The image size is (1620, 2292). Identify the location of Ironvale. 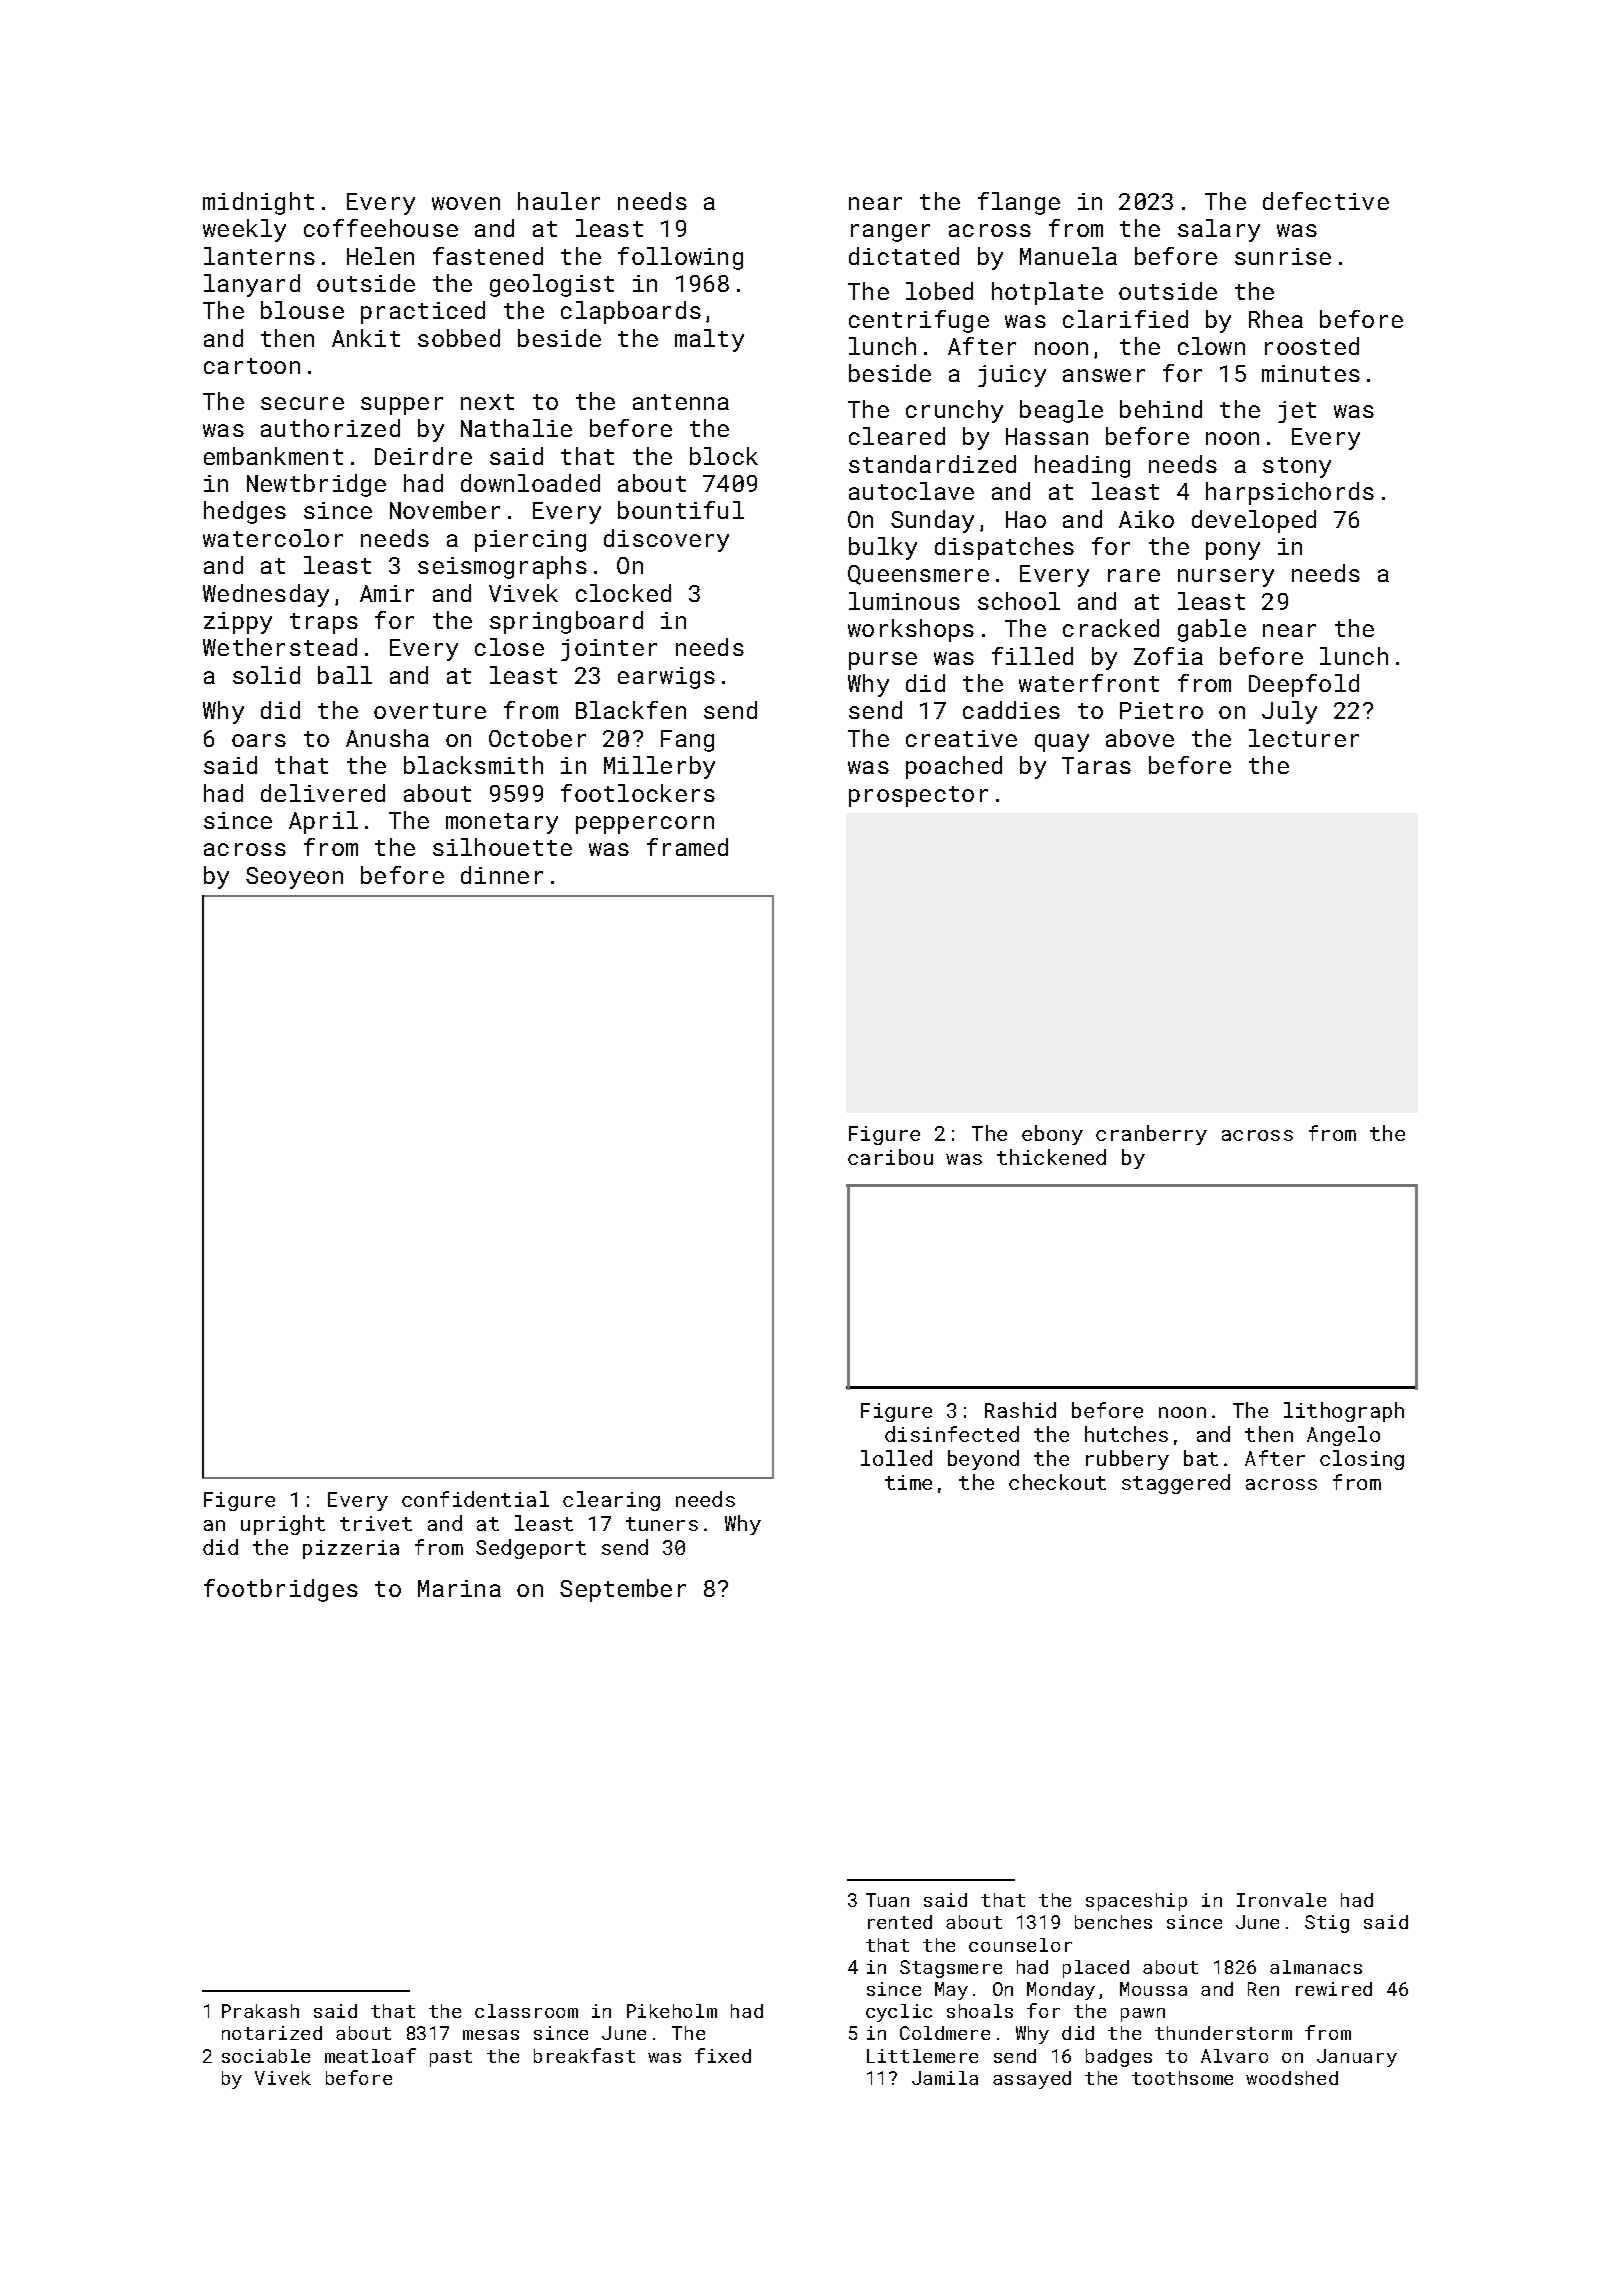
(1281, 1900).
